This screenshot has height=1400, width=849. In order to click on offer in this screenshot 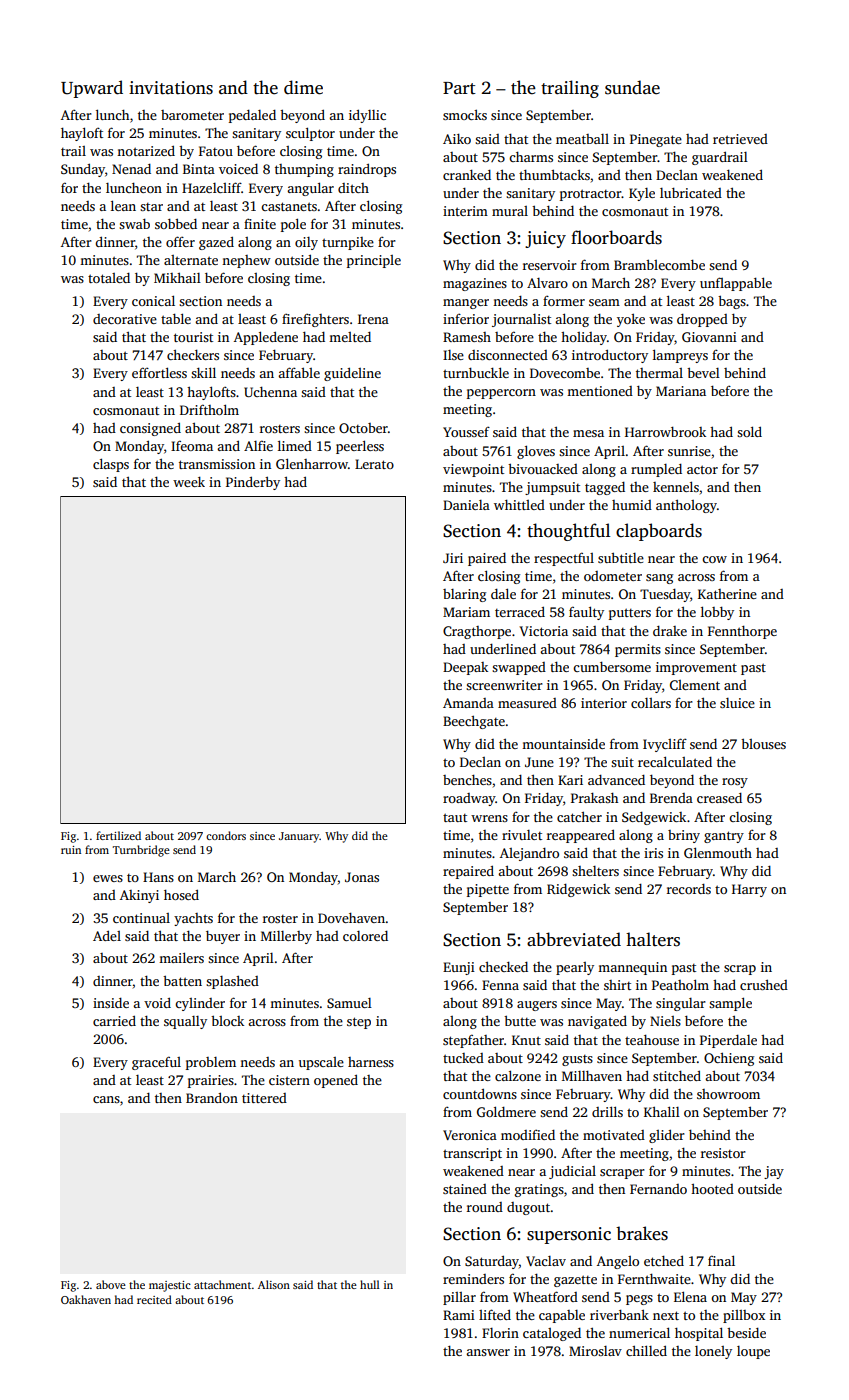, I will do `click(180, 241)`.
